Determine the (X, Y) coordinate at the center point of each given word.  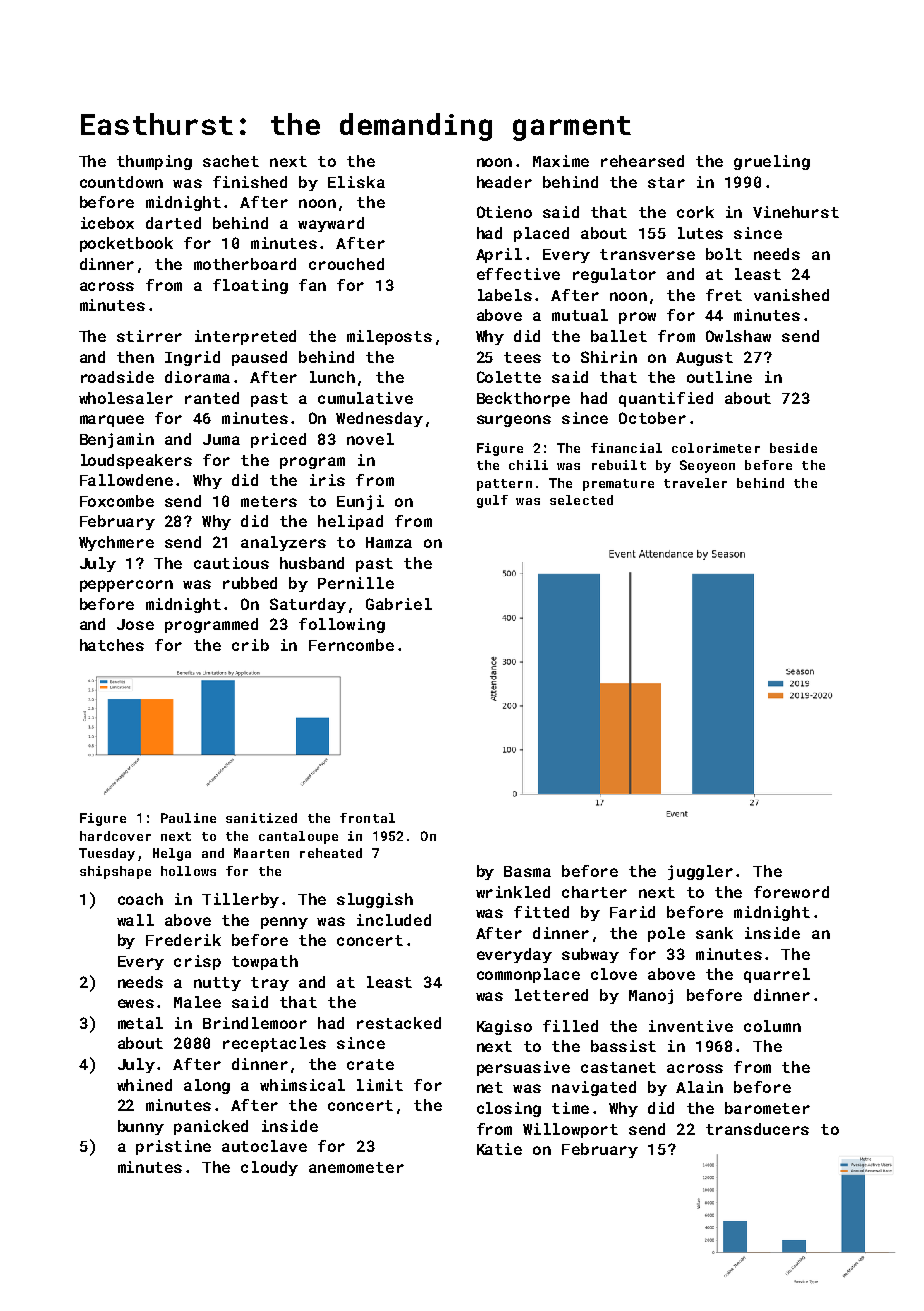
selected (581, 500)
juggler (700, 872)
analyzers (283, 543)
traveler (695, 483)
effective (518, 274)
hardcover (115, 836)
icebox (107, 223)
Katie (499, 1149)
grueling (772, 162)
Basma (527, 871)
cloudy (269, 1168)
